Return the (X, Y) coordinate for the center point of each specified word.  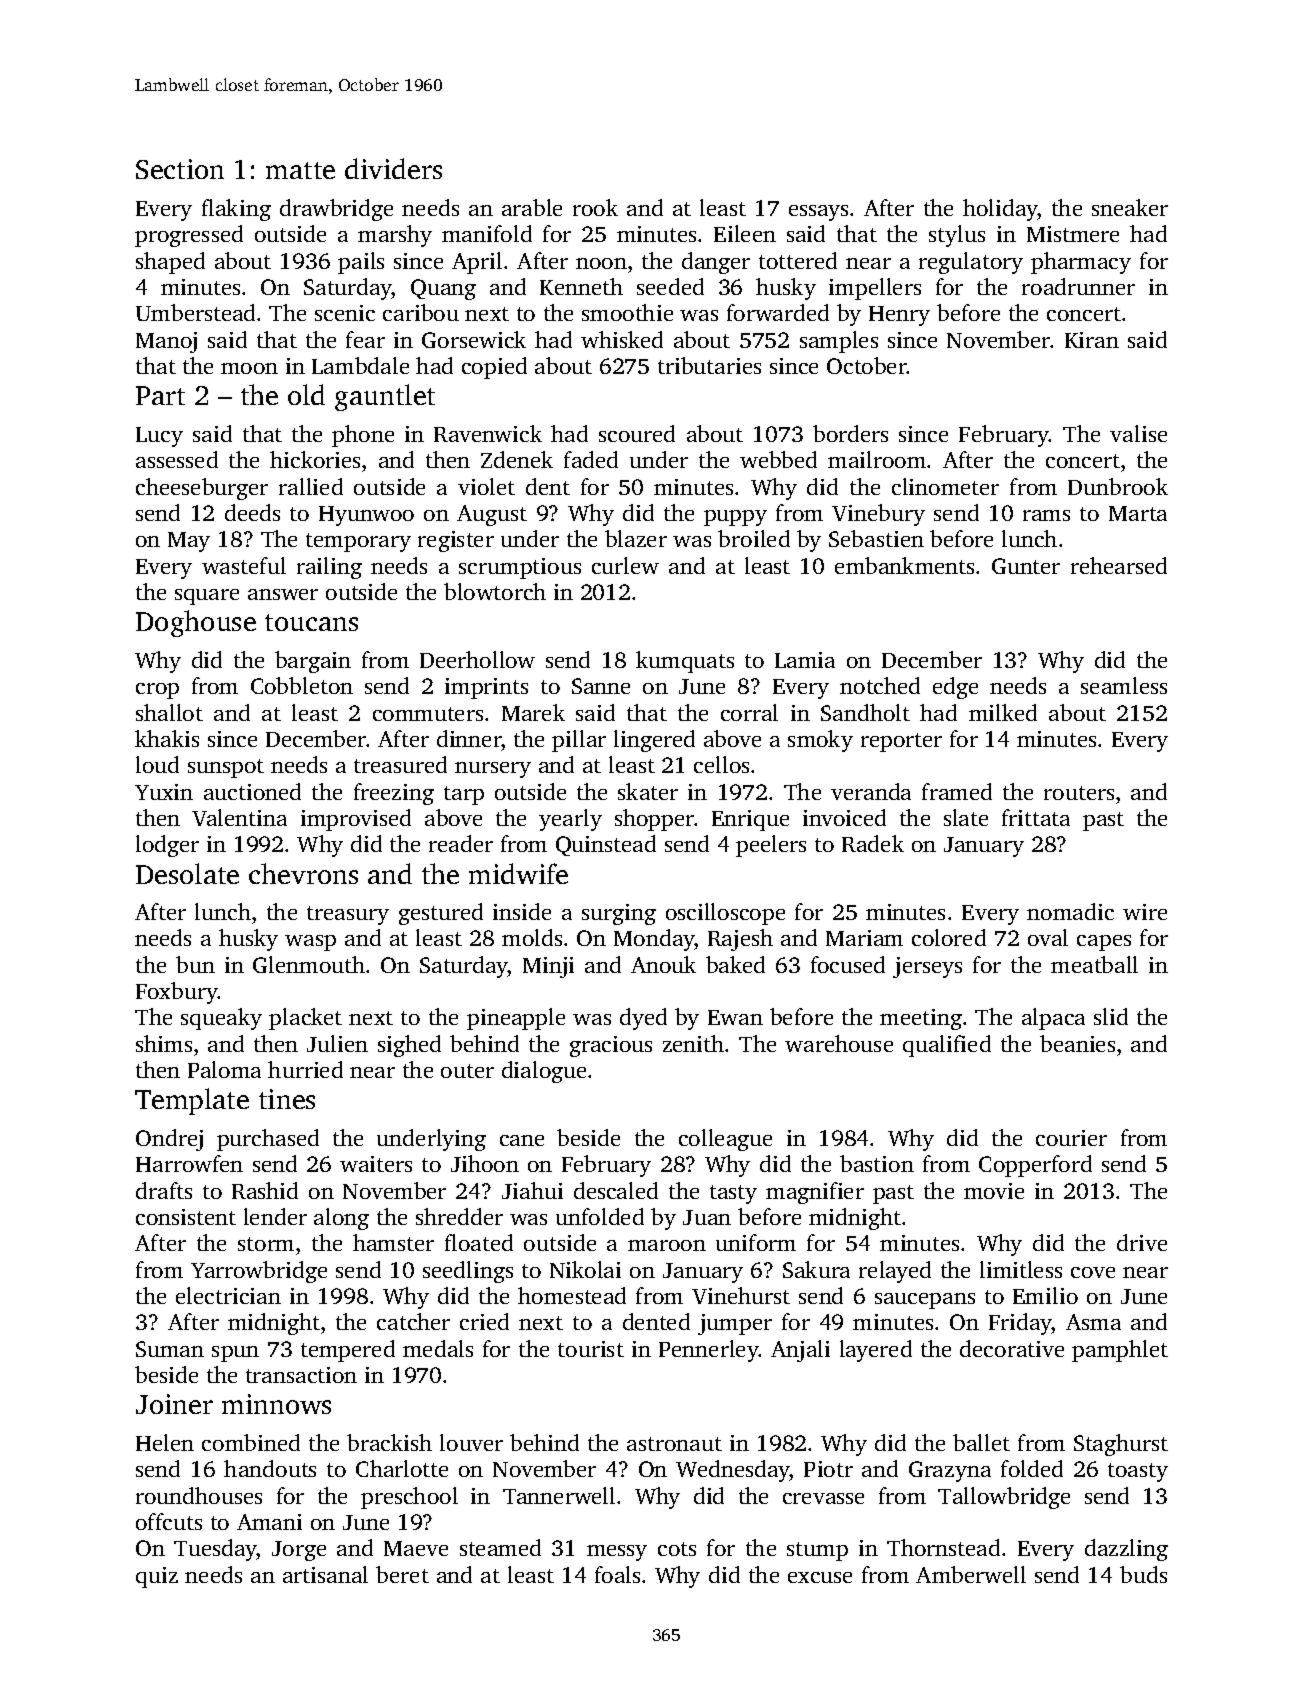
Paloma (224, 1069)
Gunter (1026, 566)
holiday (1000, 210)
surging (619, 914)
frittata (1036, 817)
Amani (269, 1522)
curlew (625, 565)
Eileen (745, 233)
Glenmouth (309, 964)
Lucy (159, 437)
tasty (733, 1194)
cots (677, 1549)
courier (1071, 1138)
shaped (170, 263)
